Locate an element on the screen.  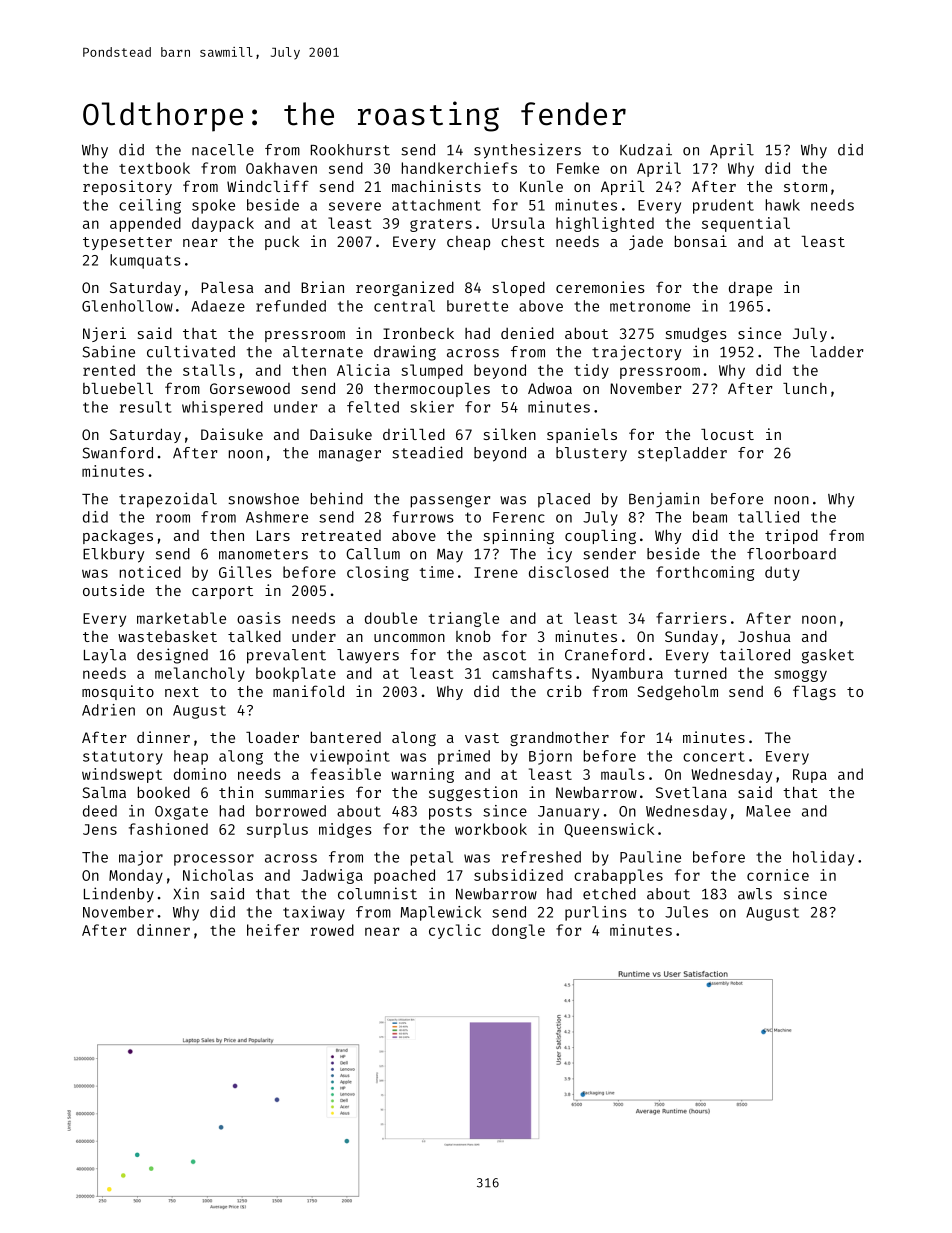
Kudzai is located at coordinates (646, 149).
